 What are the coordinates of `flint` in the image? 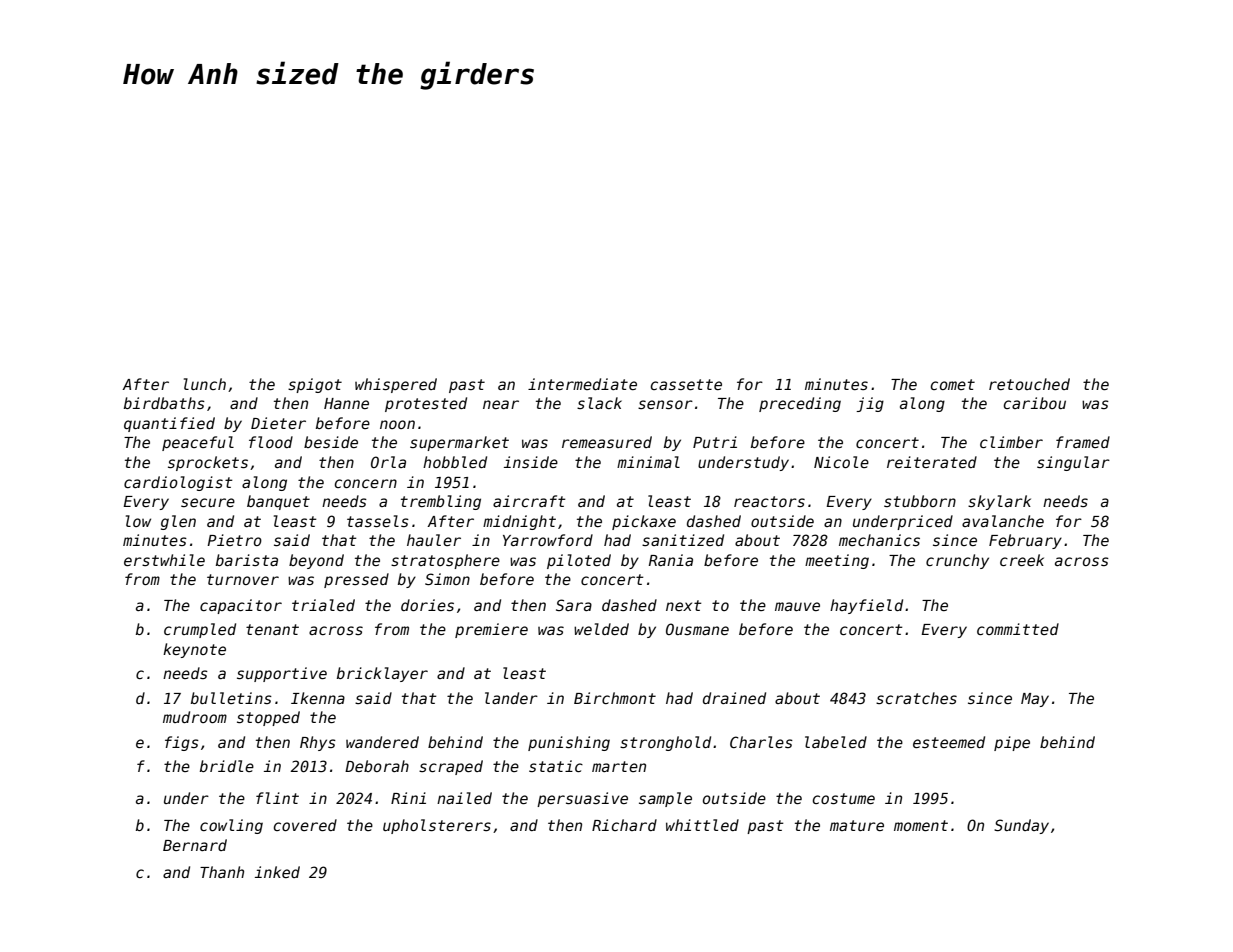 It's located at (277, 798).
